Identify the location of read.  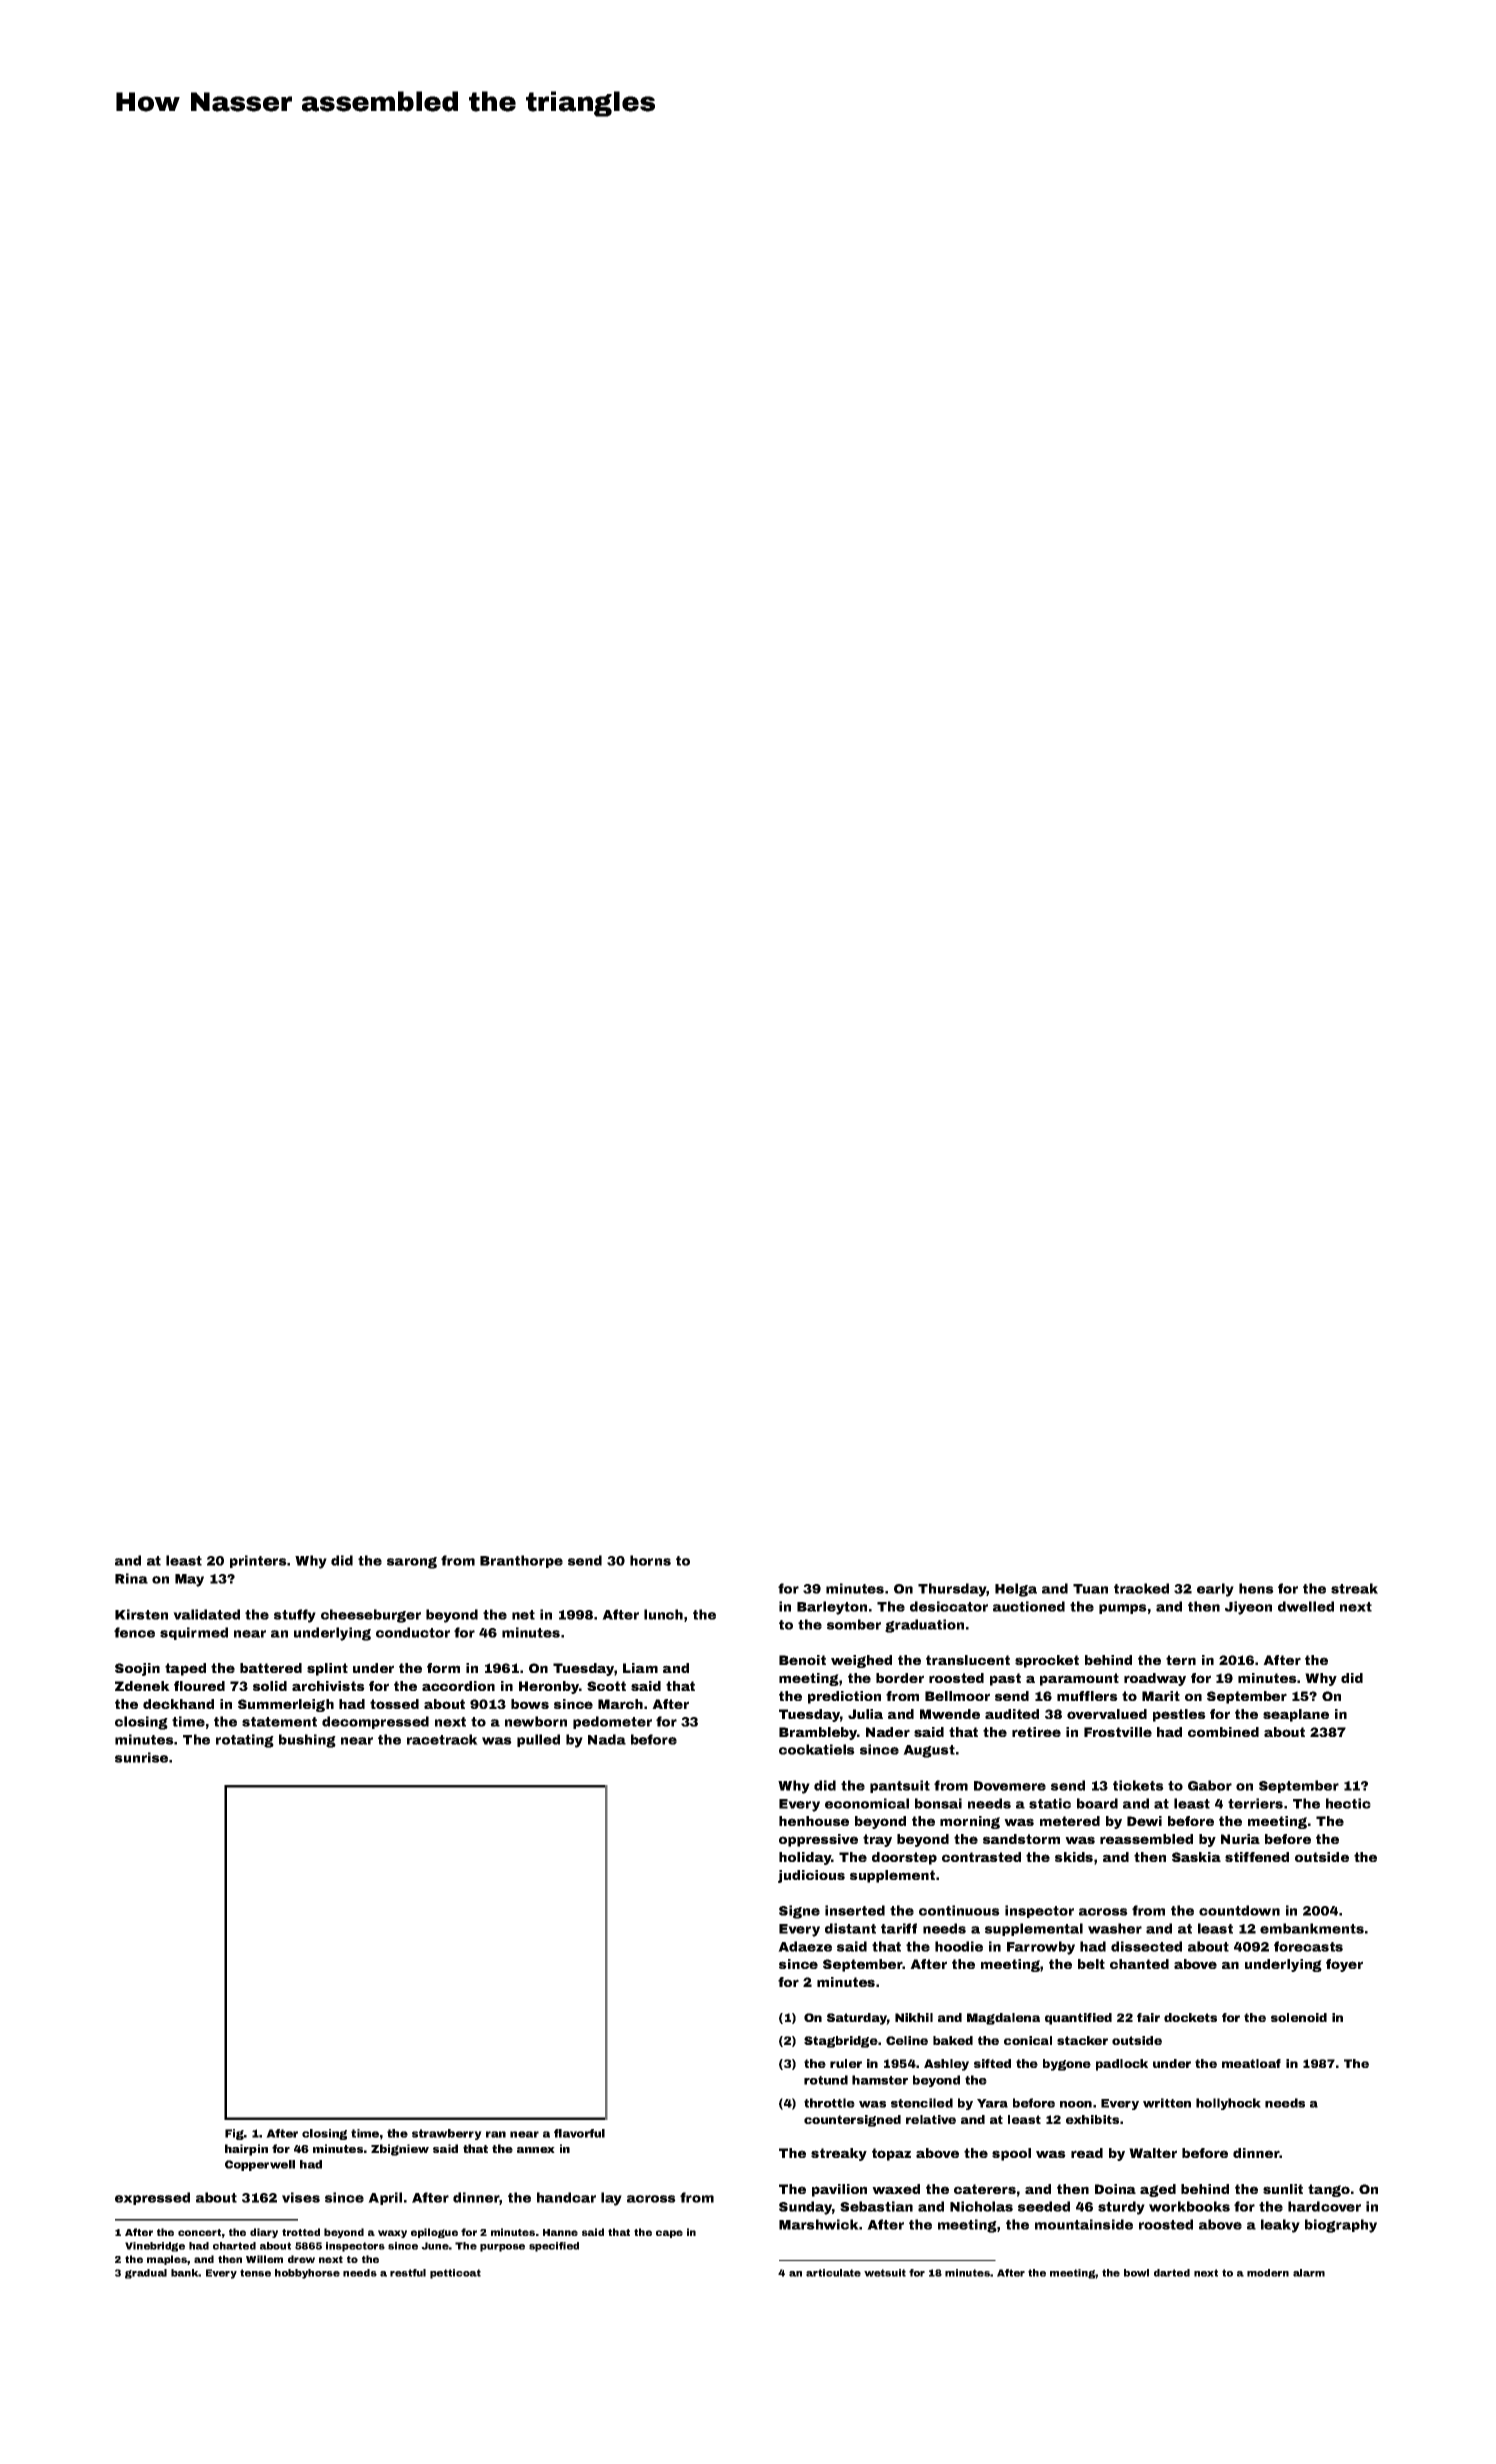
(1087, 2153).
